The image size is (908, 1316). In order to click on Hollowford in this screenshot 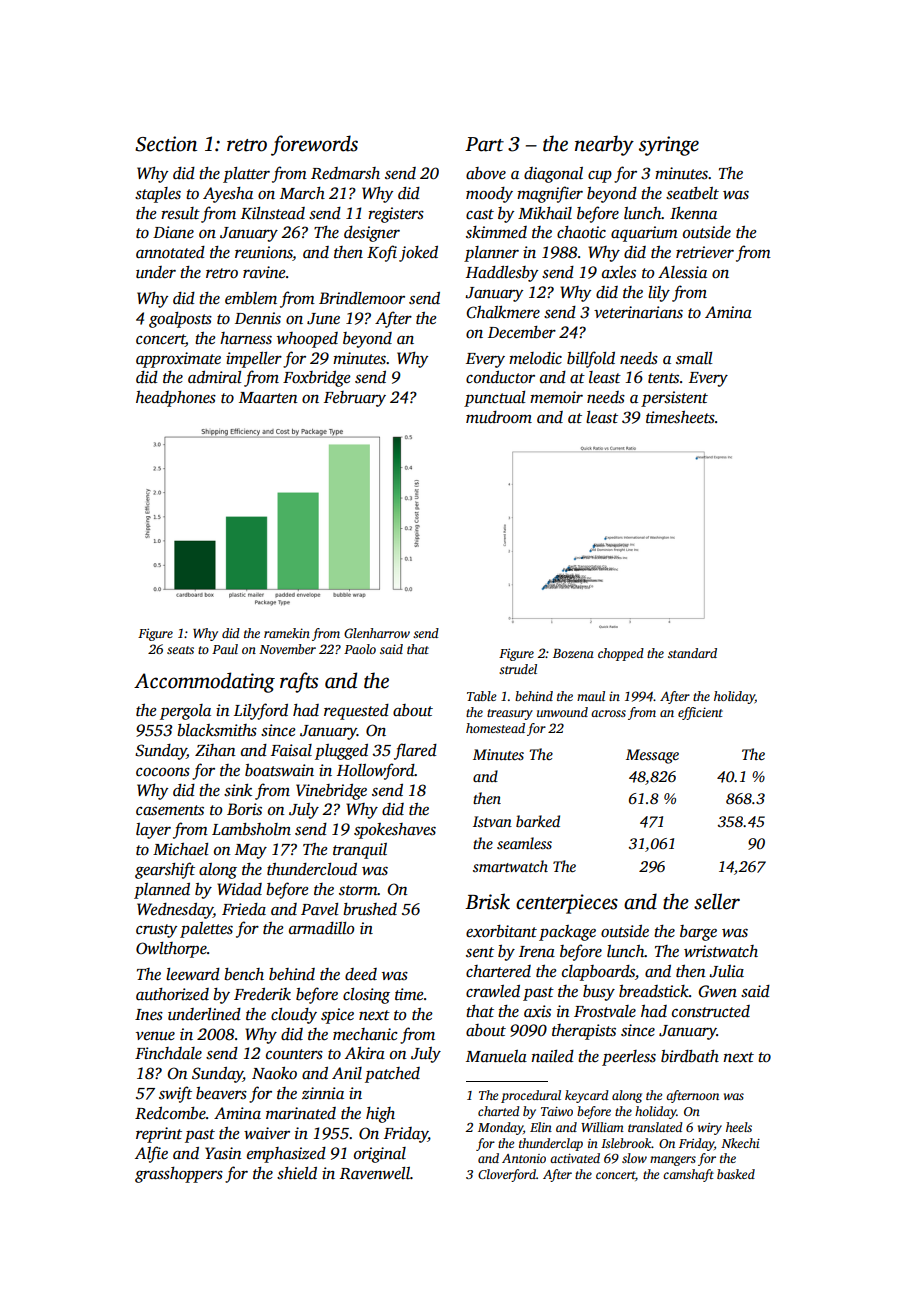, I will do `click(376, 771)`.
